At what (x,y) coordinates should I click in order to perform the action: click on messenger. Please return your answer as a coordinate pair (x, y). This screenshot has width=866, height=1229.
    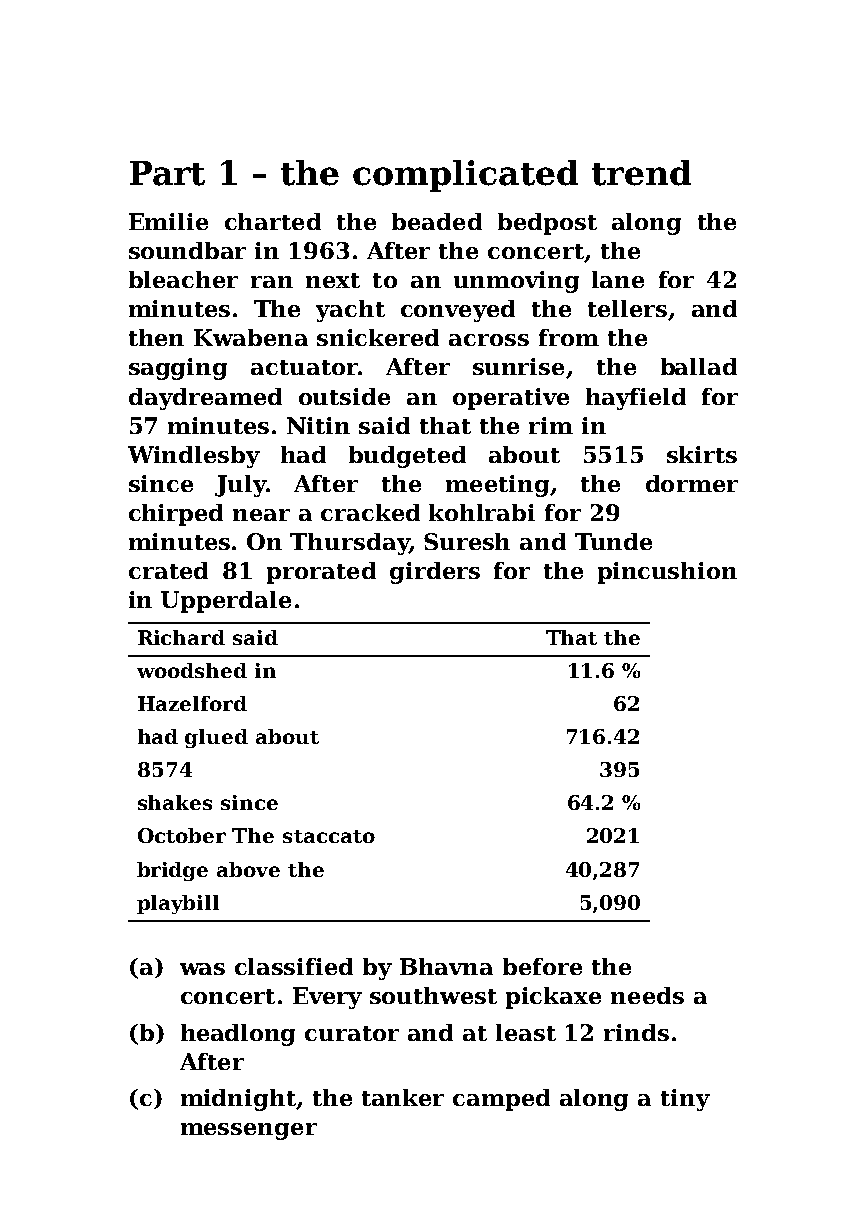
    Looking at the image, I should click on (249, 1131).
